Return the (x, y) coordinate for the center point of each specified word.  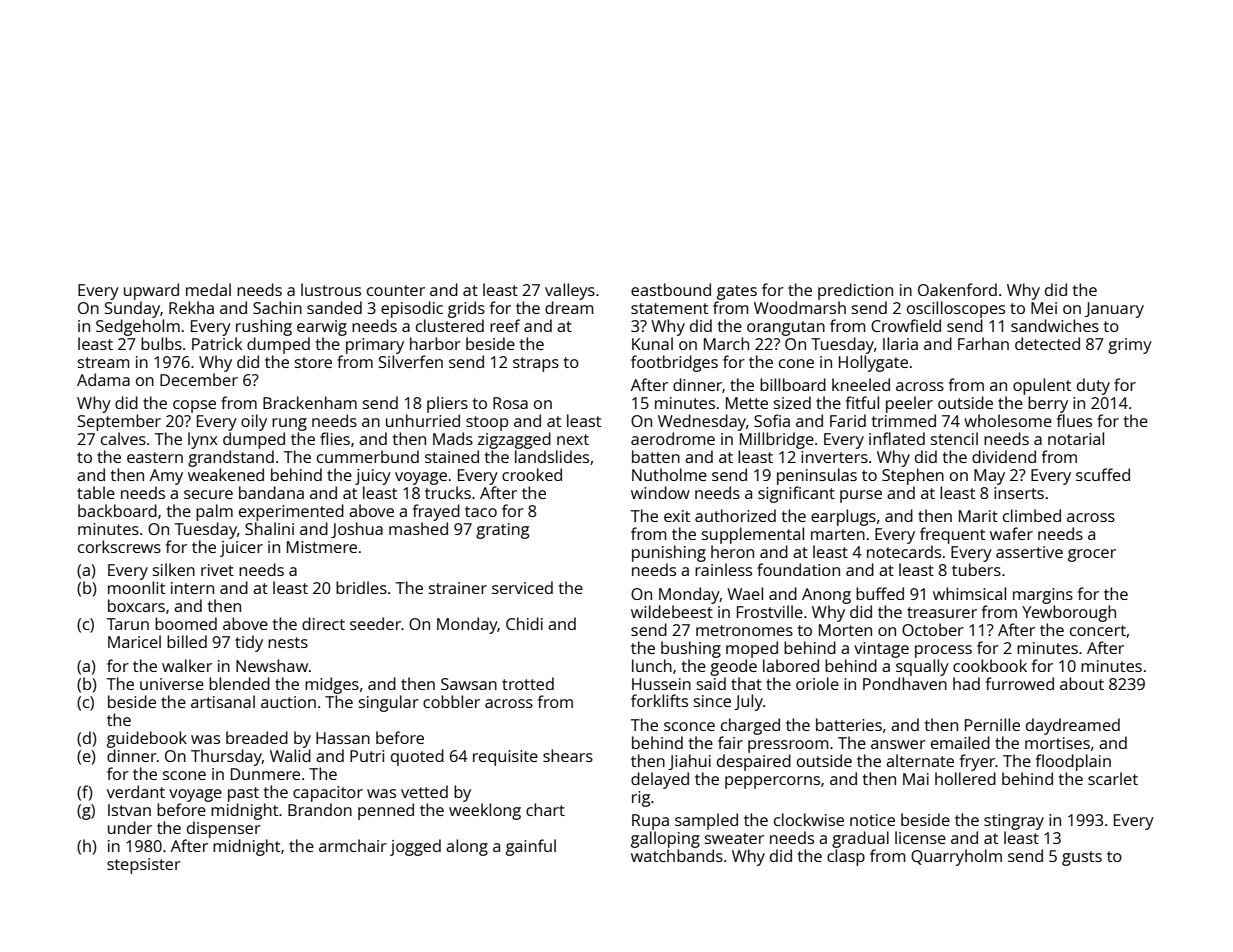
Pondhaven (905, 683)
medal (208, 289)
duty (1093, 386)
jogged (415, 847)
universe (172, 684)
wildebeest (672, 611)
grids (466, 309)
